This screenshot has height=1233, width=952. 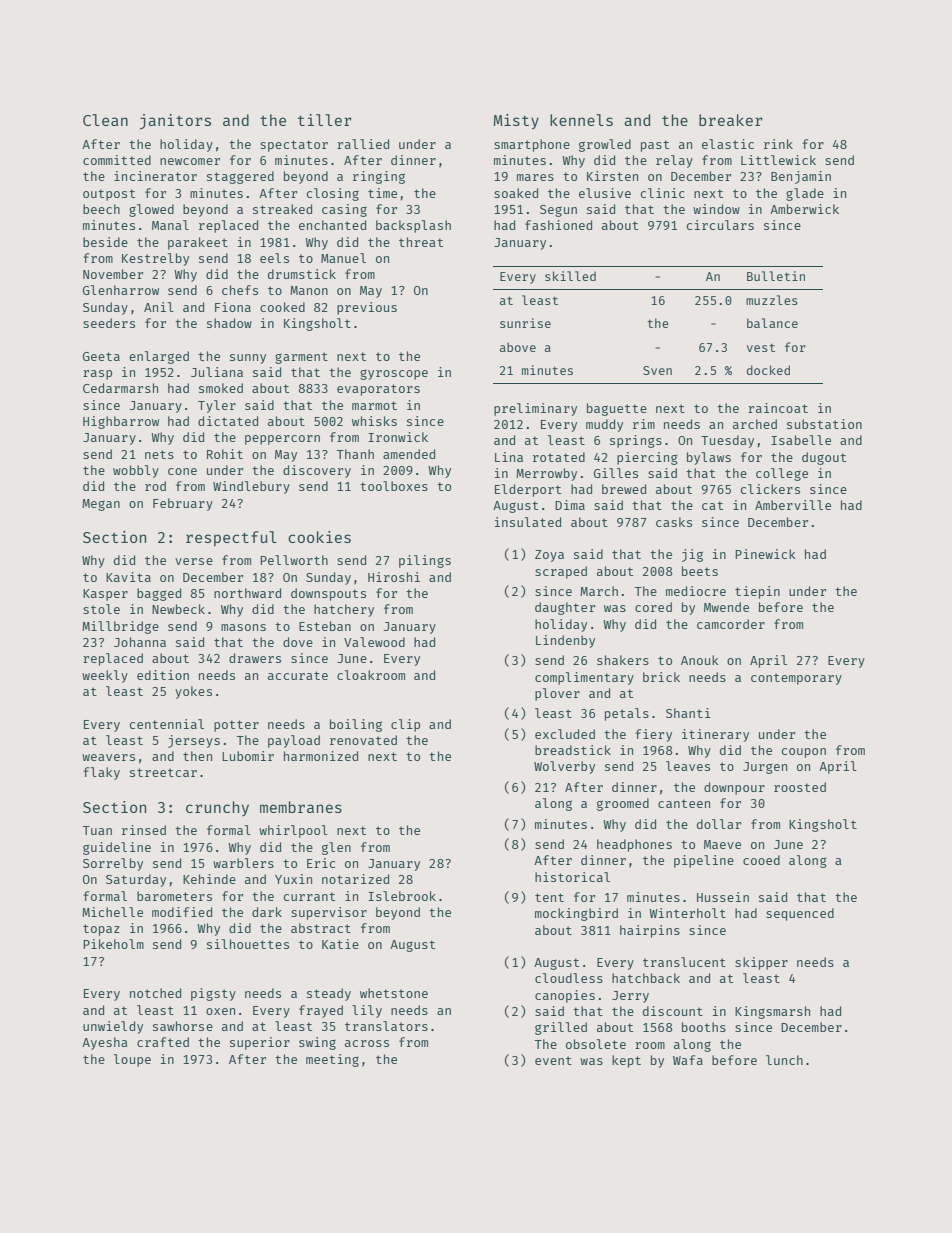 I want to click on potter, so click(x=236, y=726).
